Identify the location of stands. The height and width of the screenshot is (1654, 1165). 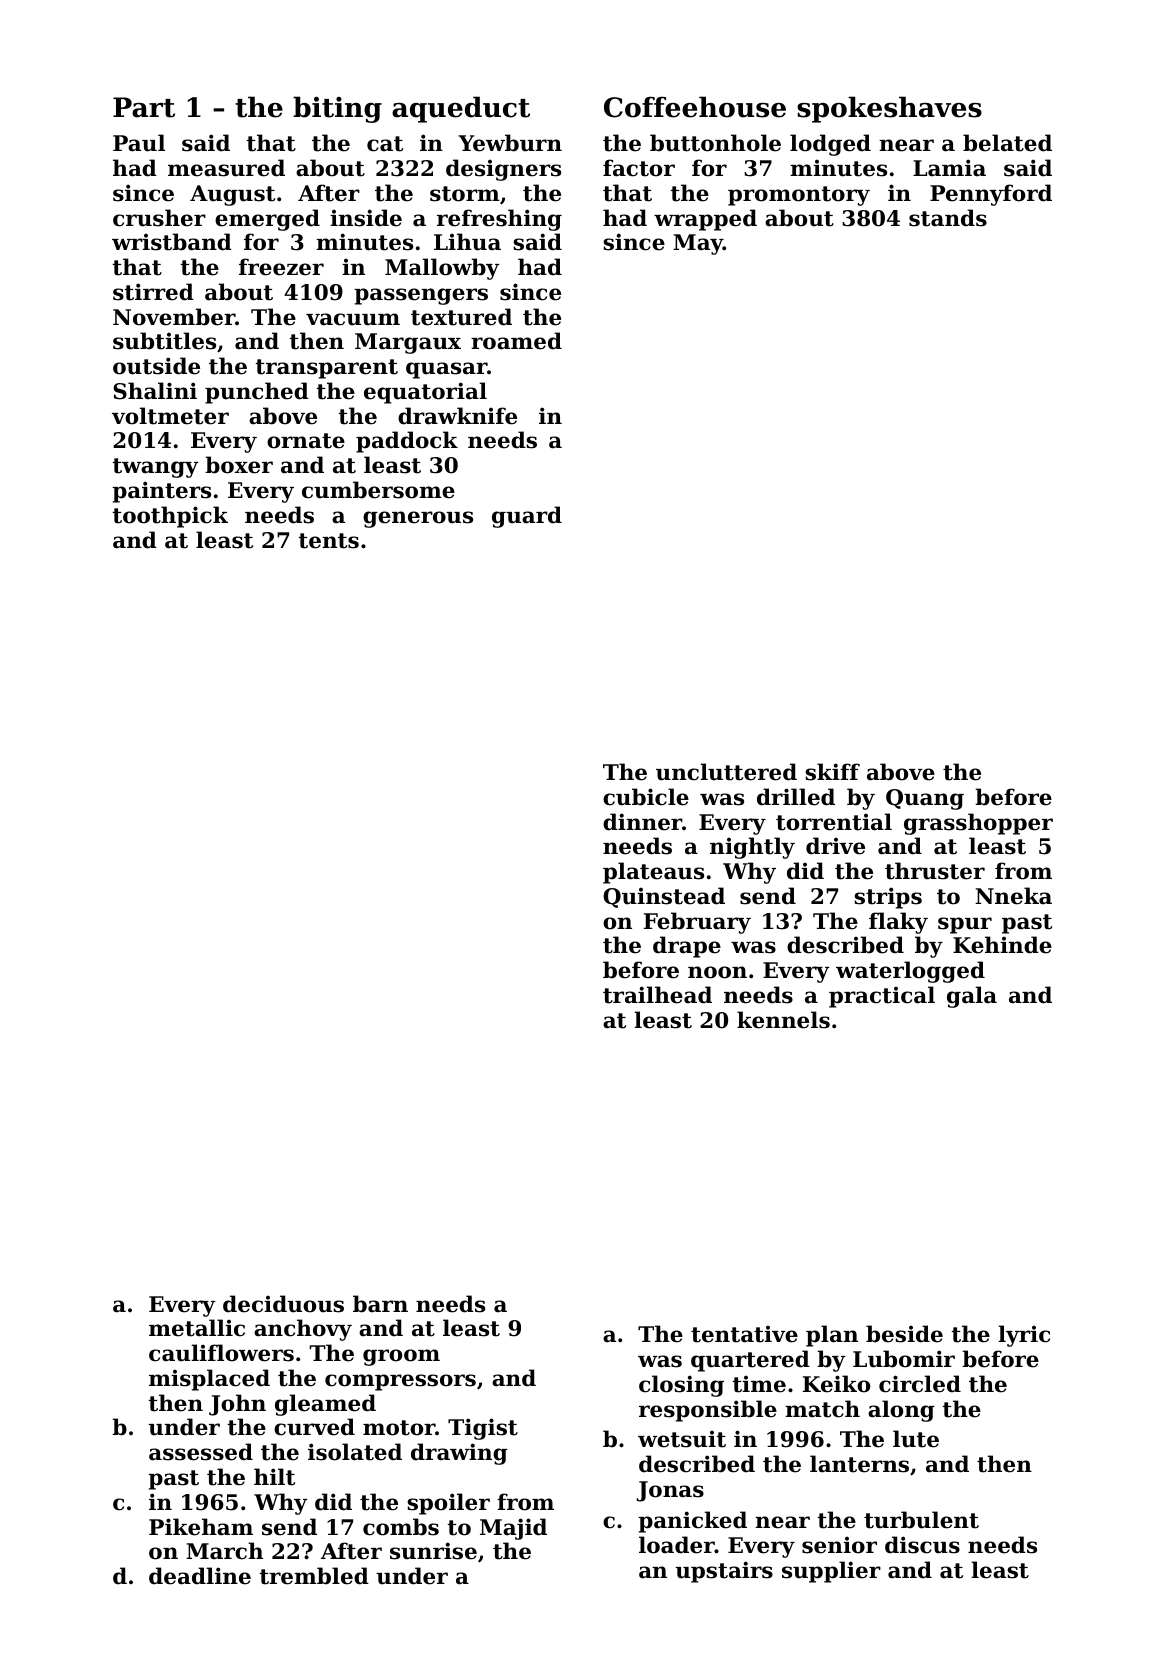
(948, 218).
